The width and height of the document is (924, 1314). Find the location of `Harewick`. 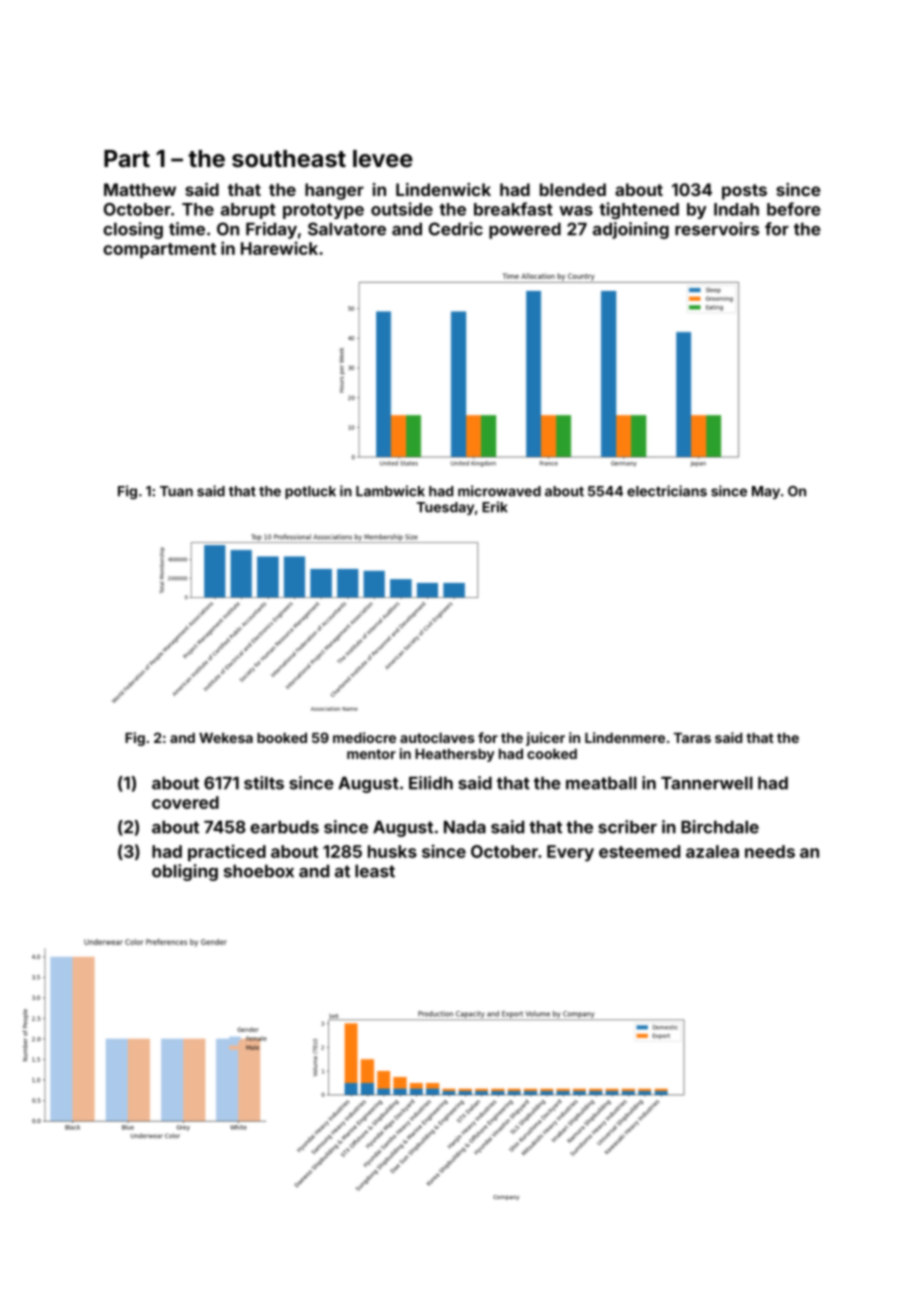

Harewick is located at coordinates (279, 248).
